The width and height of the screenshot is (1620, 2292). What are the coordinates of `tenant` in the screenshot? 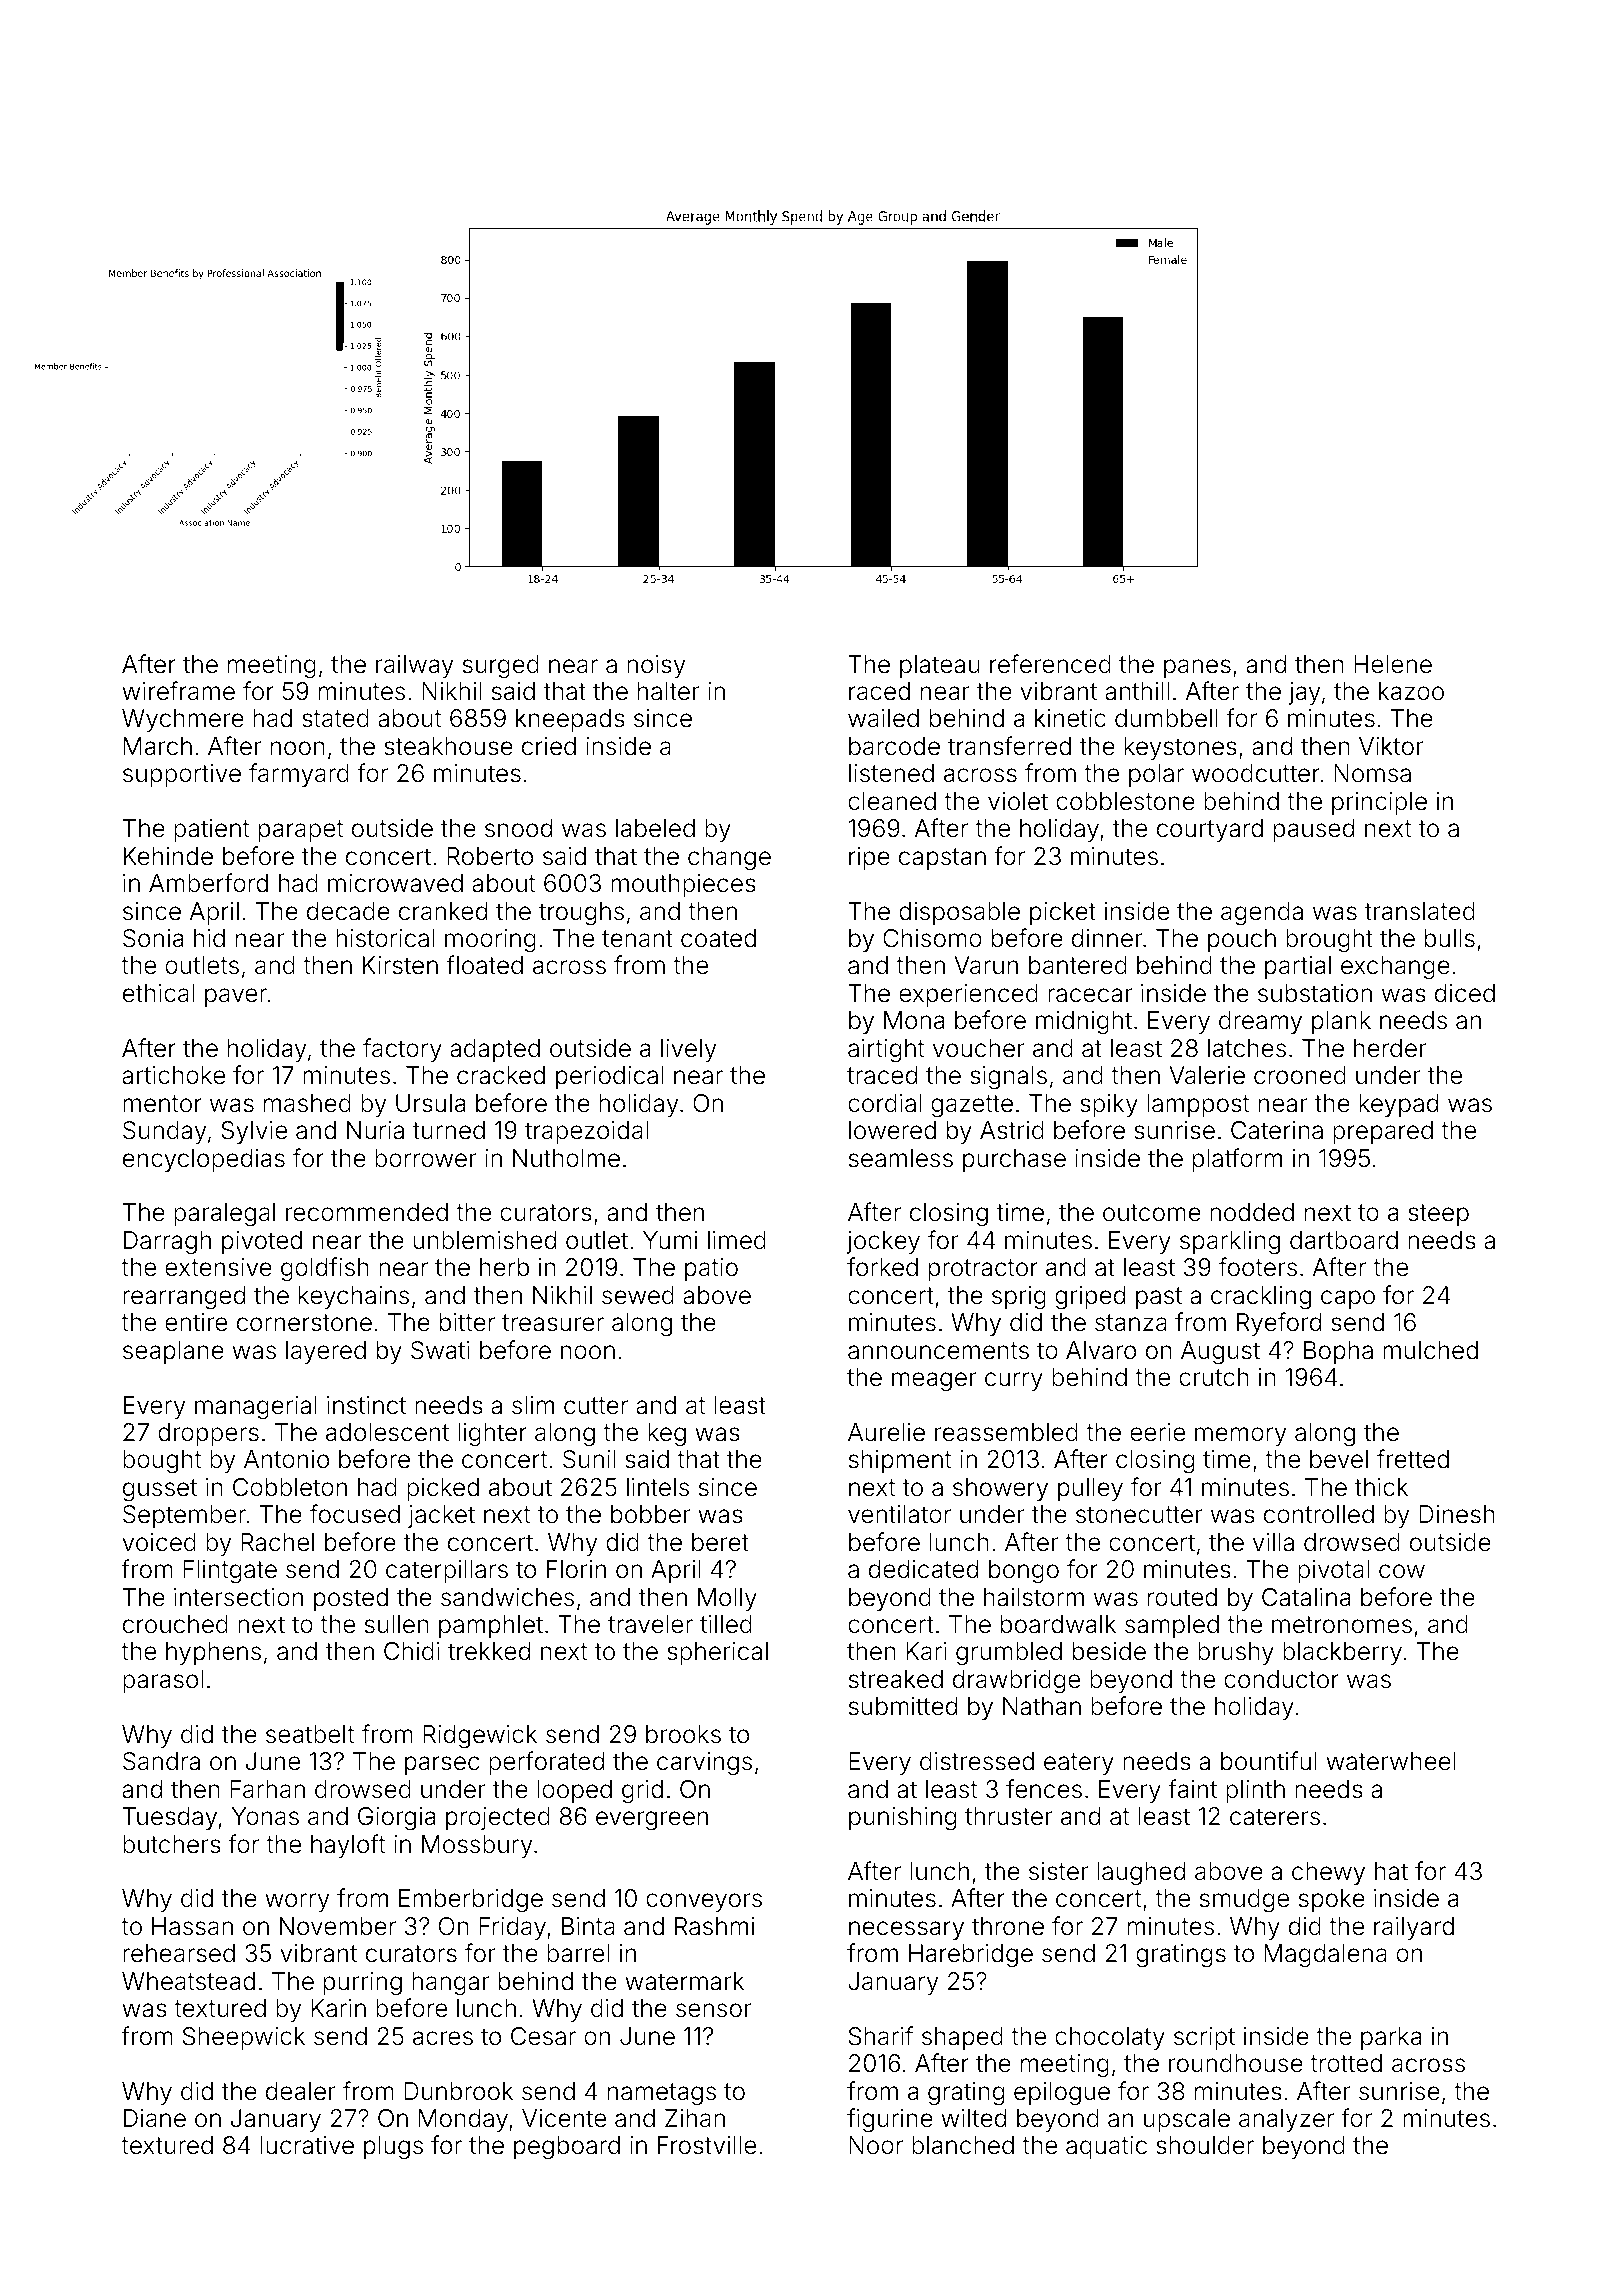 It's located at (637, 939).
